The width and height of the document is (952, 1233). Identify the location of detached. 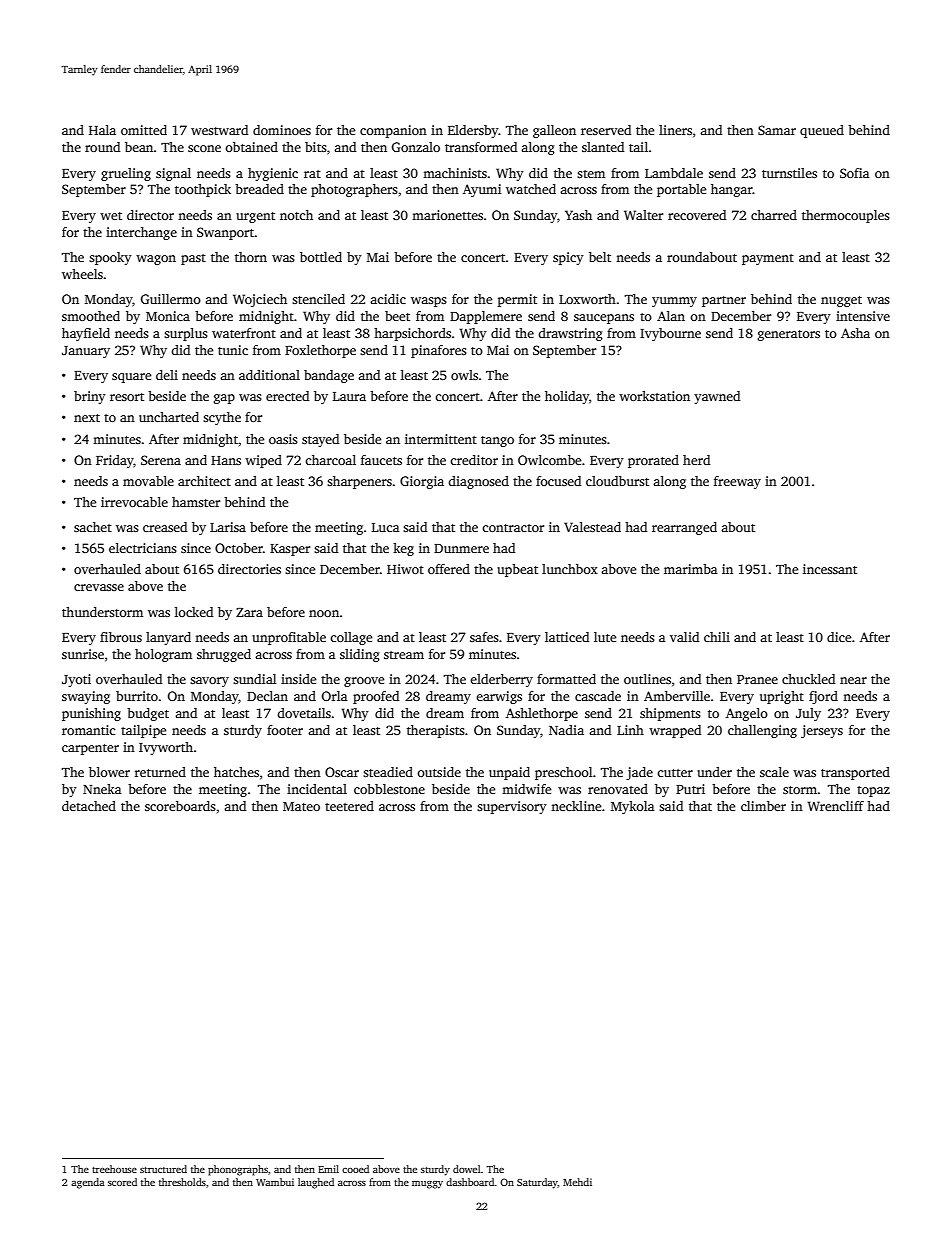
(89, 806).
